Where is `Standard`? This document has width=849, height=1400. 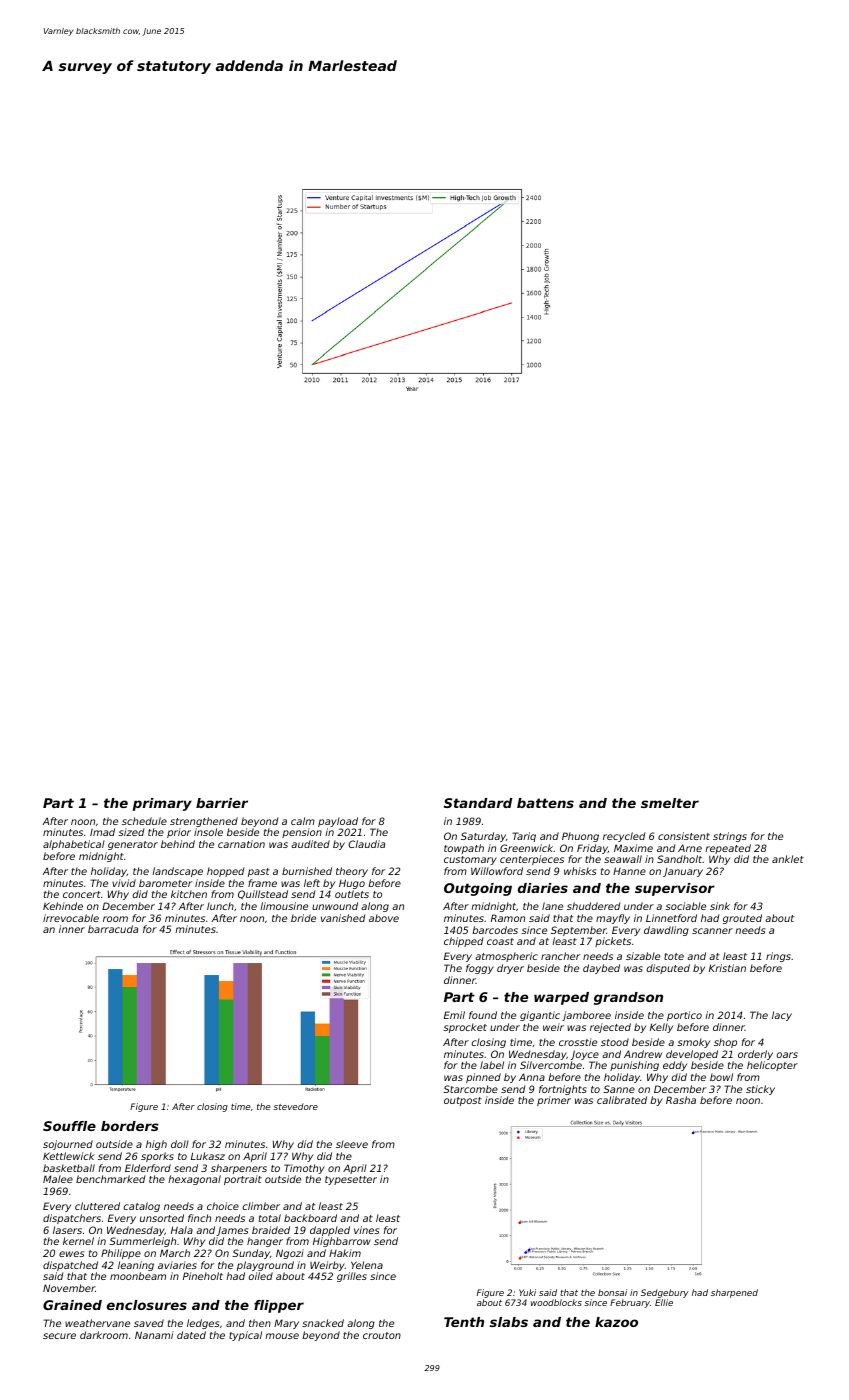 Standard is located at coordinates (478, 803).
